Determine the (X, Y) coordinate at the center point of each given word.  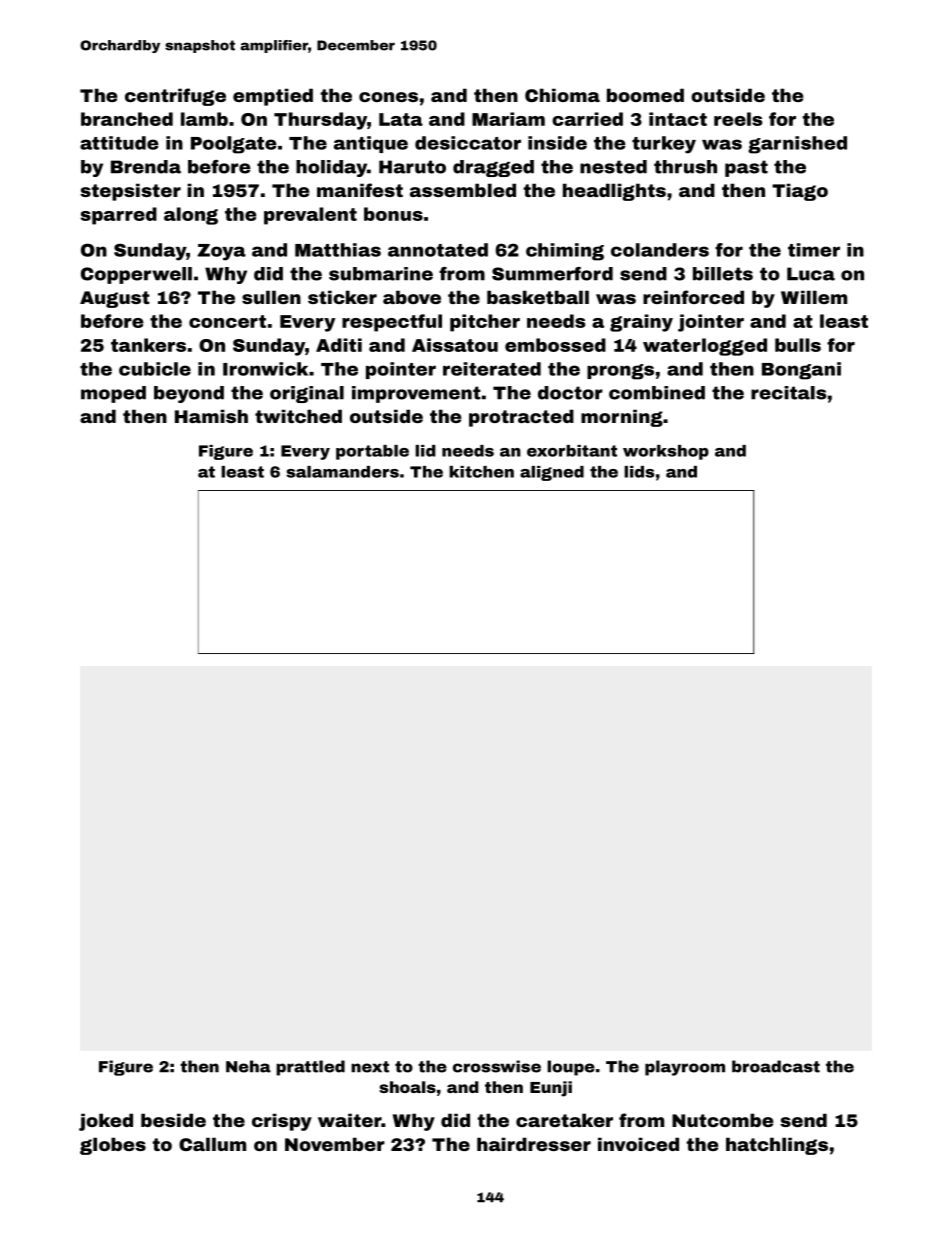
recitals (788, 393)
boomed (645, 95)
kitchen (481, 472)
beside (173, 1120)
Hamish (211, 416)
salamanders (342, 472)
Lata (401, 119)
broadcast (776, 1066)
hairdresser (534, 1144)
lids (639, 472)
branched (127, 119)
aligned (552, 473)
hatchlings (777, 1146)
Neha (248, 1066)
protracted (521, 418)
